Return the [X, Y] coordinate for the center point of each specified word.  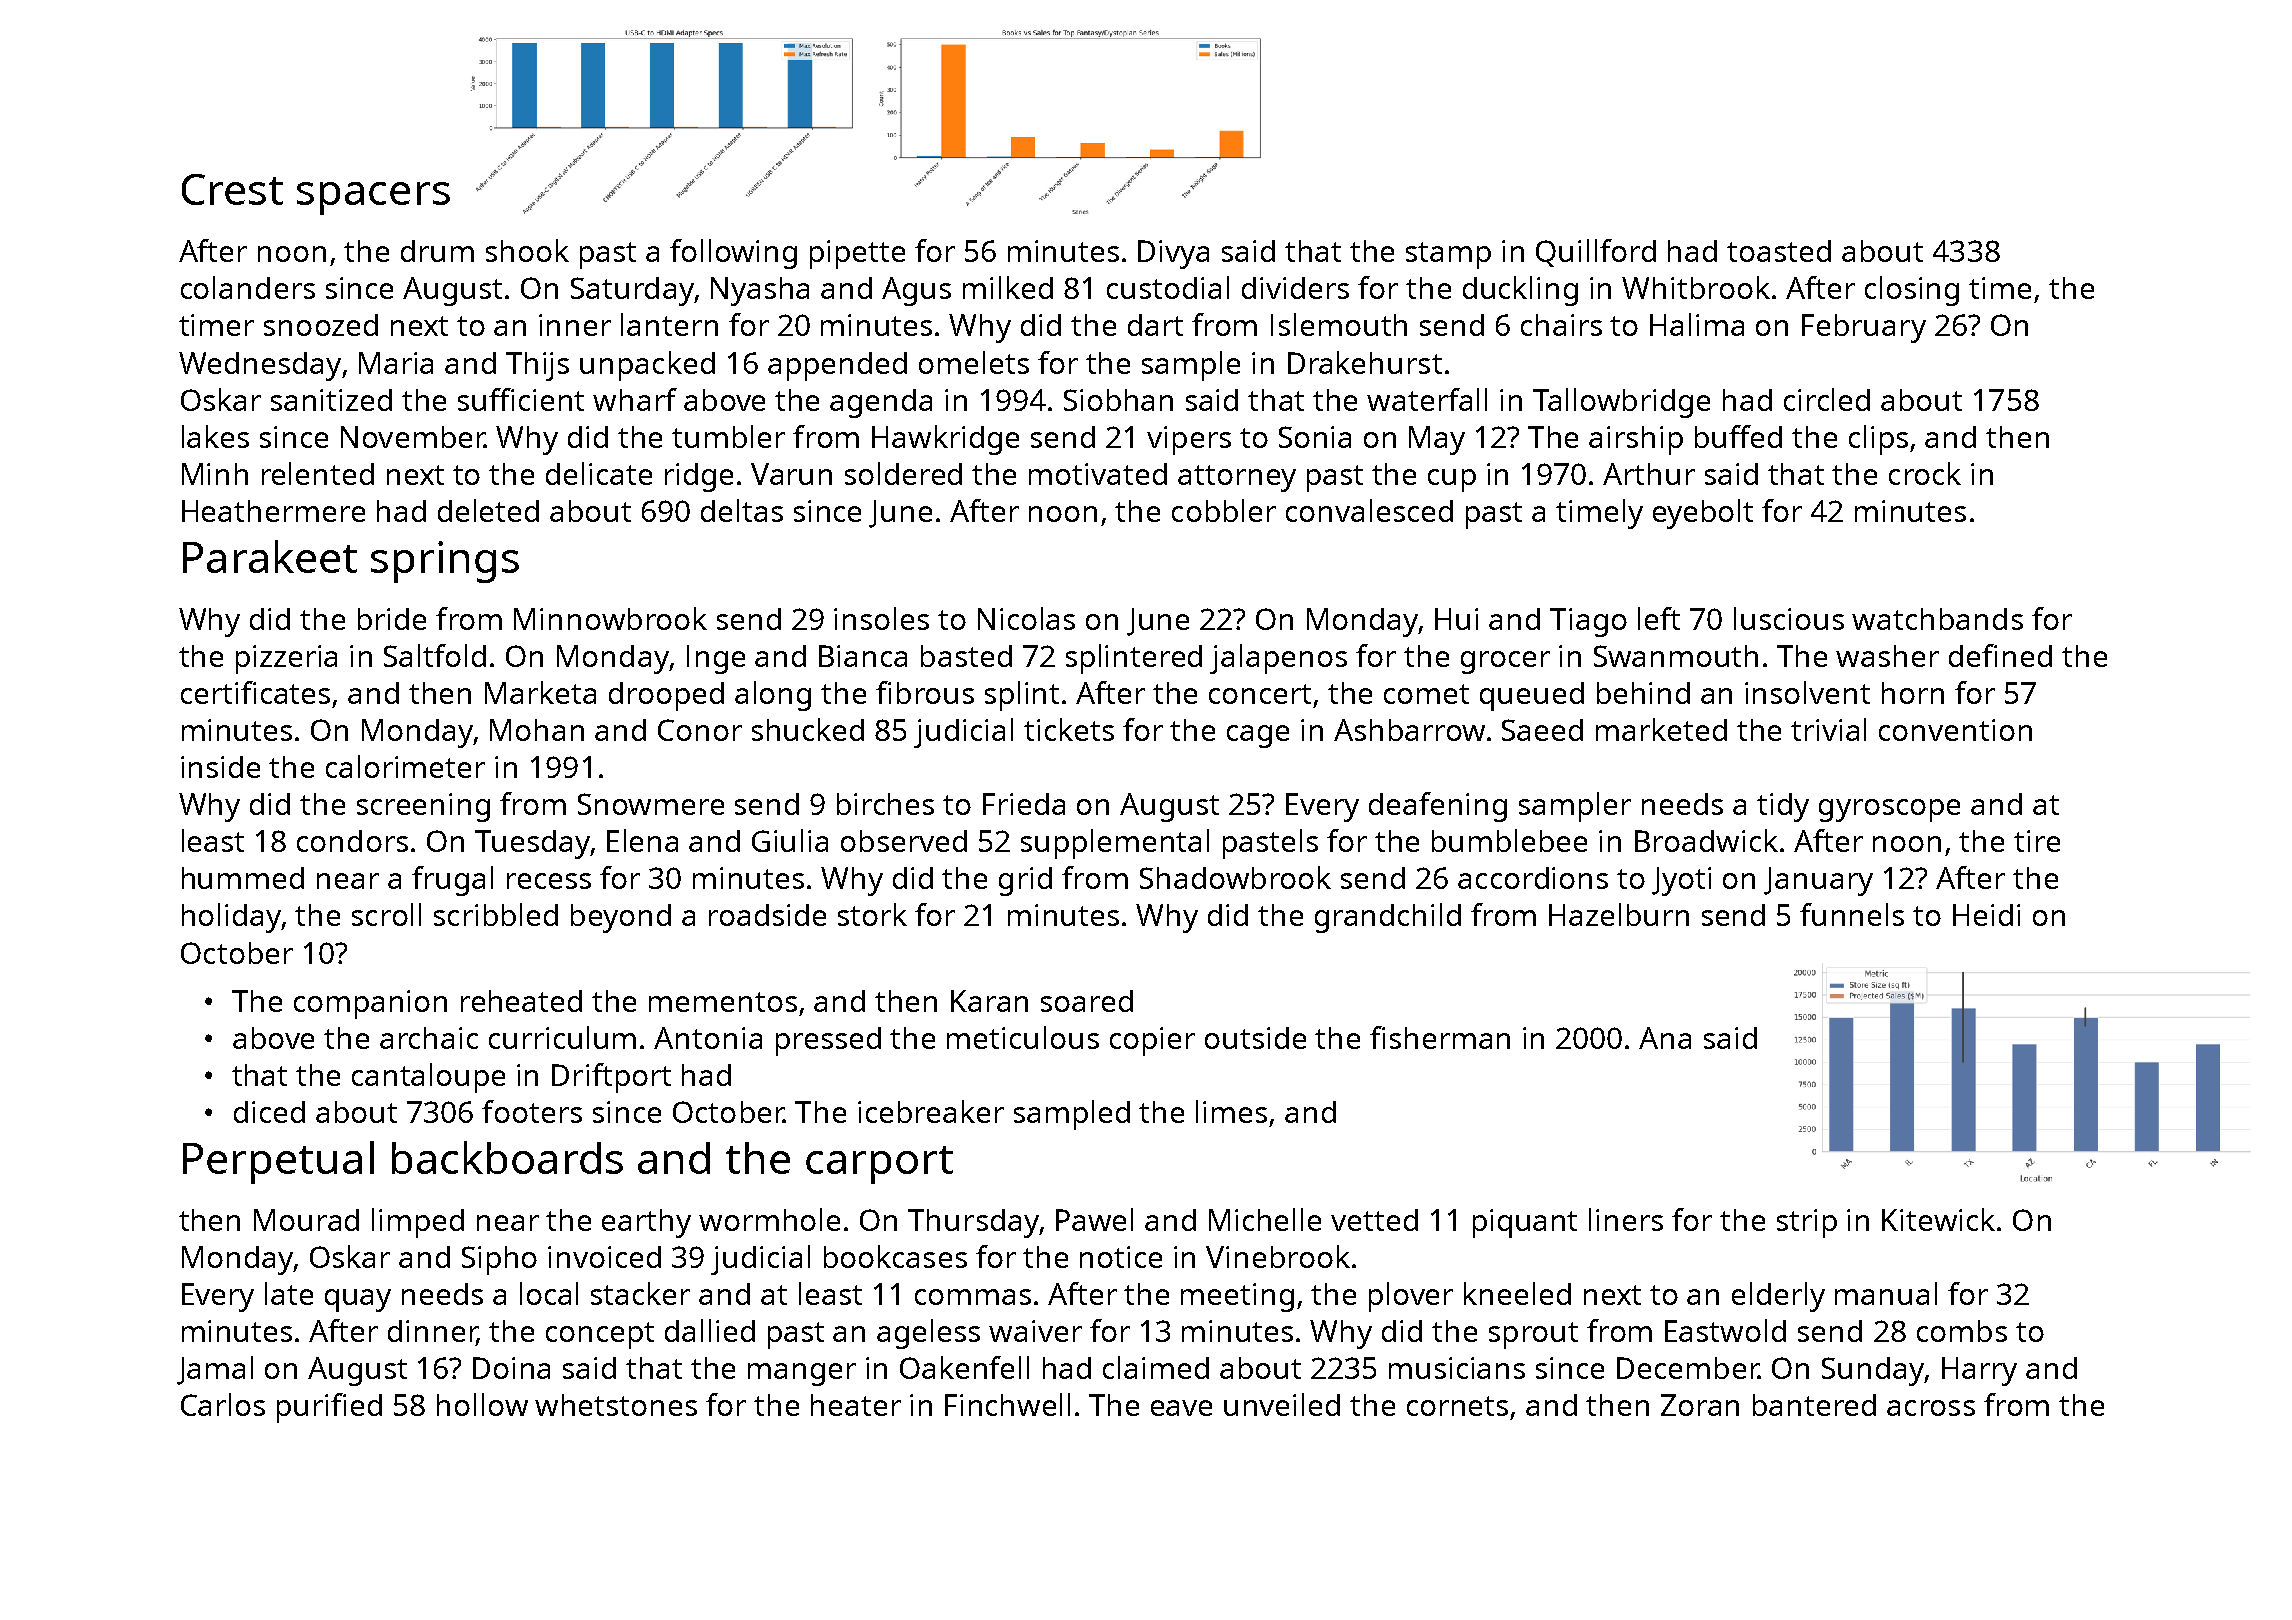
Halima [1697, 324]
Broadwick [1706, 840]
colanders [248, 287]
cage [1258, 736]
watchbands [1937, 619]
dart [1155, 325]
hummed [243, 878]
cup [1452, 480]
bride [392, 619]
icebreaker [931, 1111]
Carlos [223, 1404]
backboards [507, 1157]
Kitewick [1938, 1219]
